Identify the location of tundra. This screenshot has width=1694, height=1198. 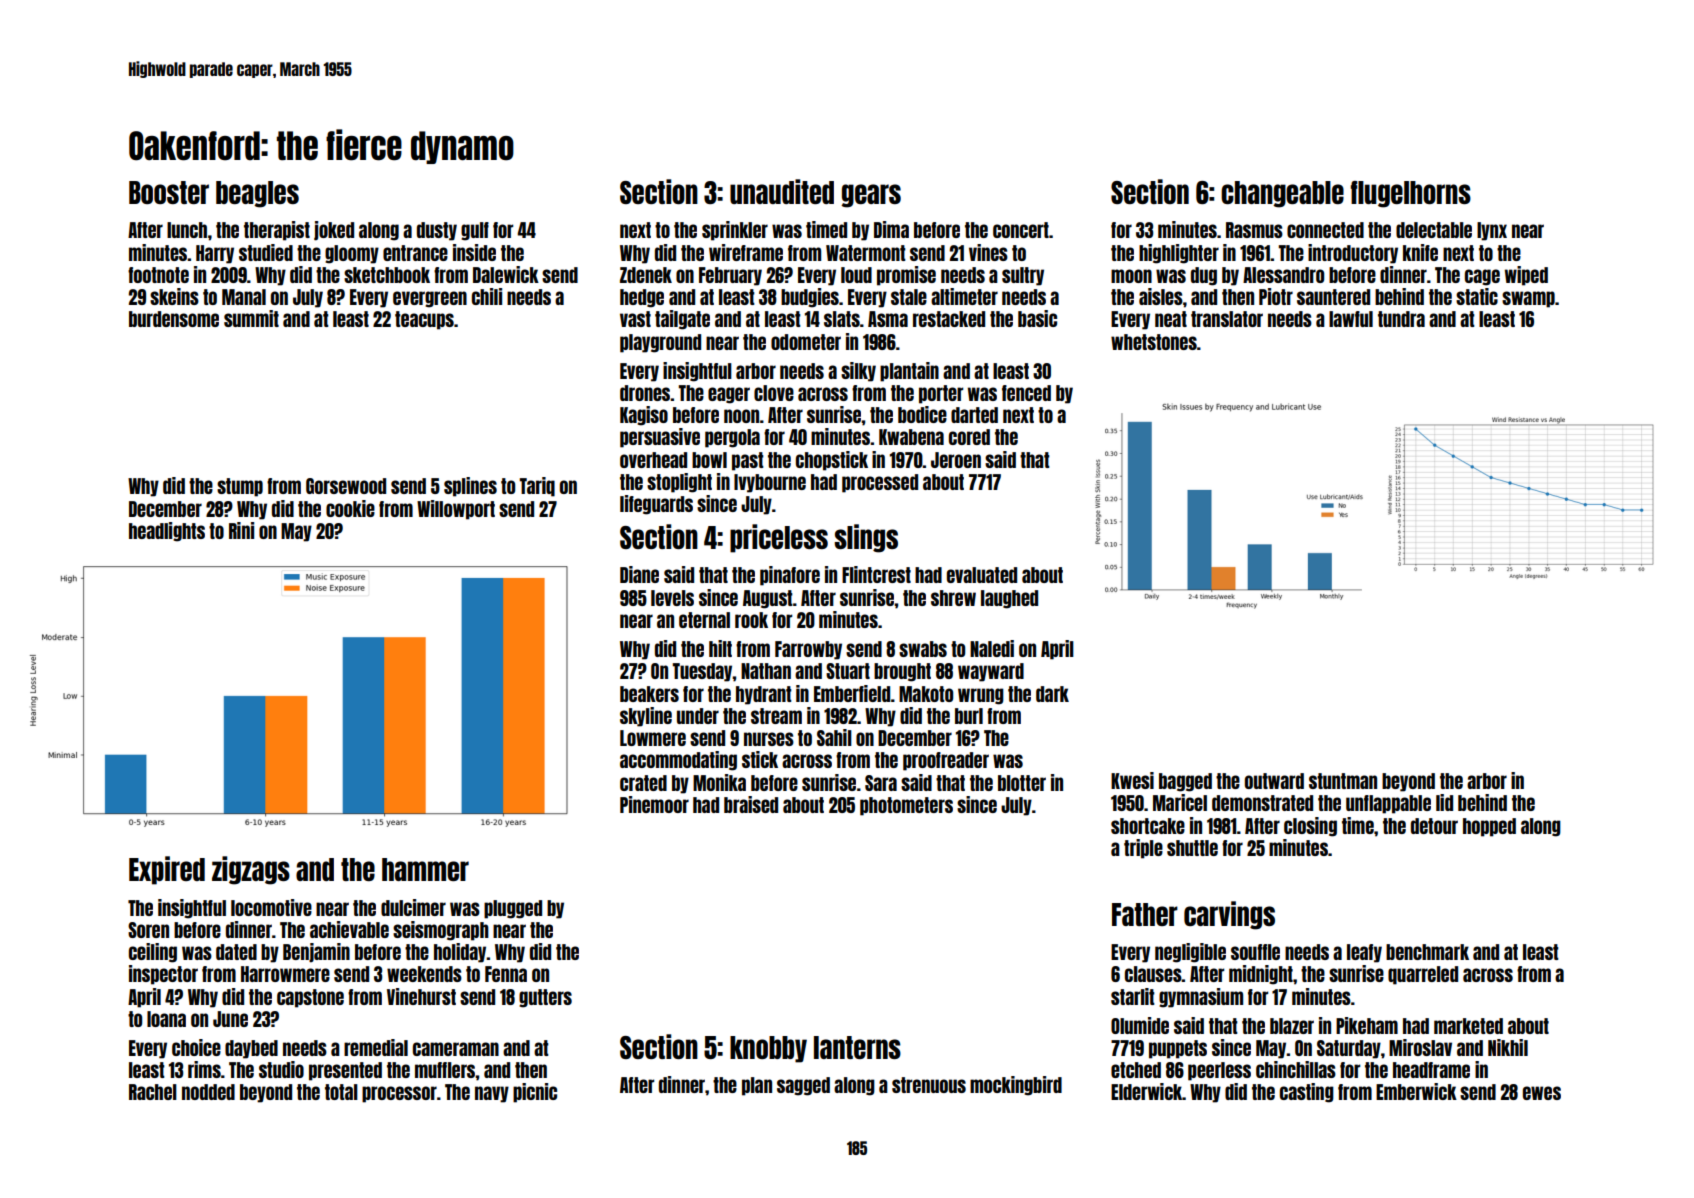
(1401, 319).
